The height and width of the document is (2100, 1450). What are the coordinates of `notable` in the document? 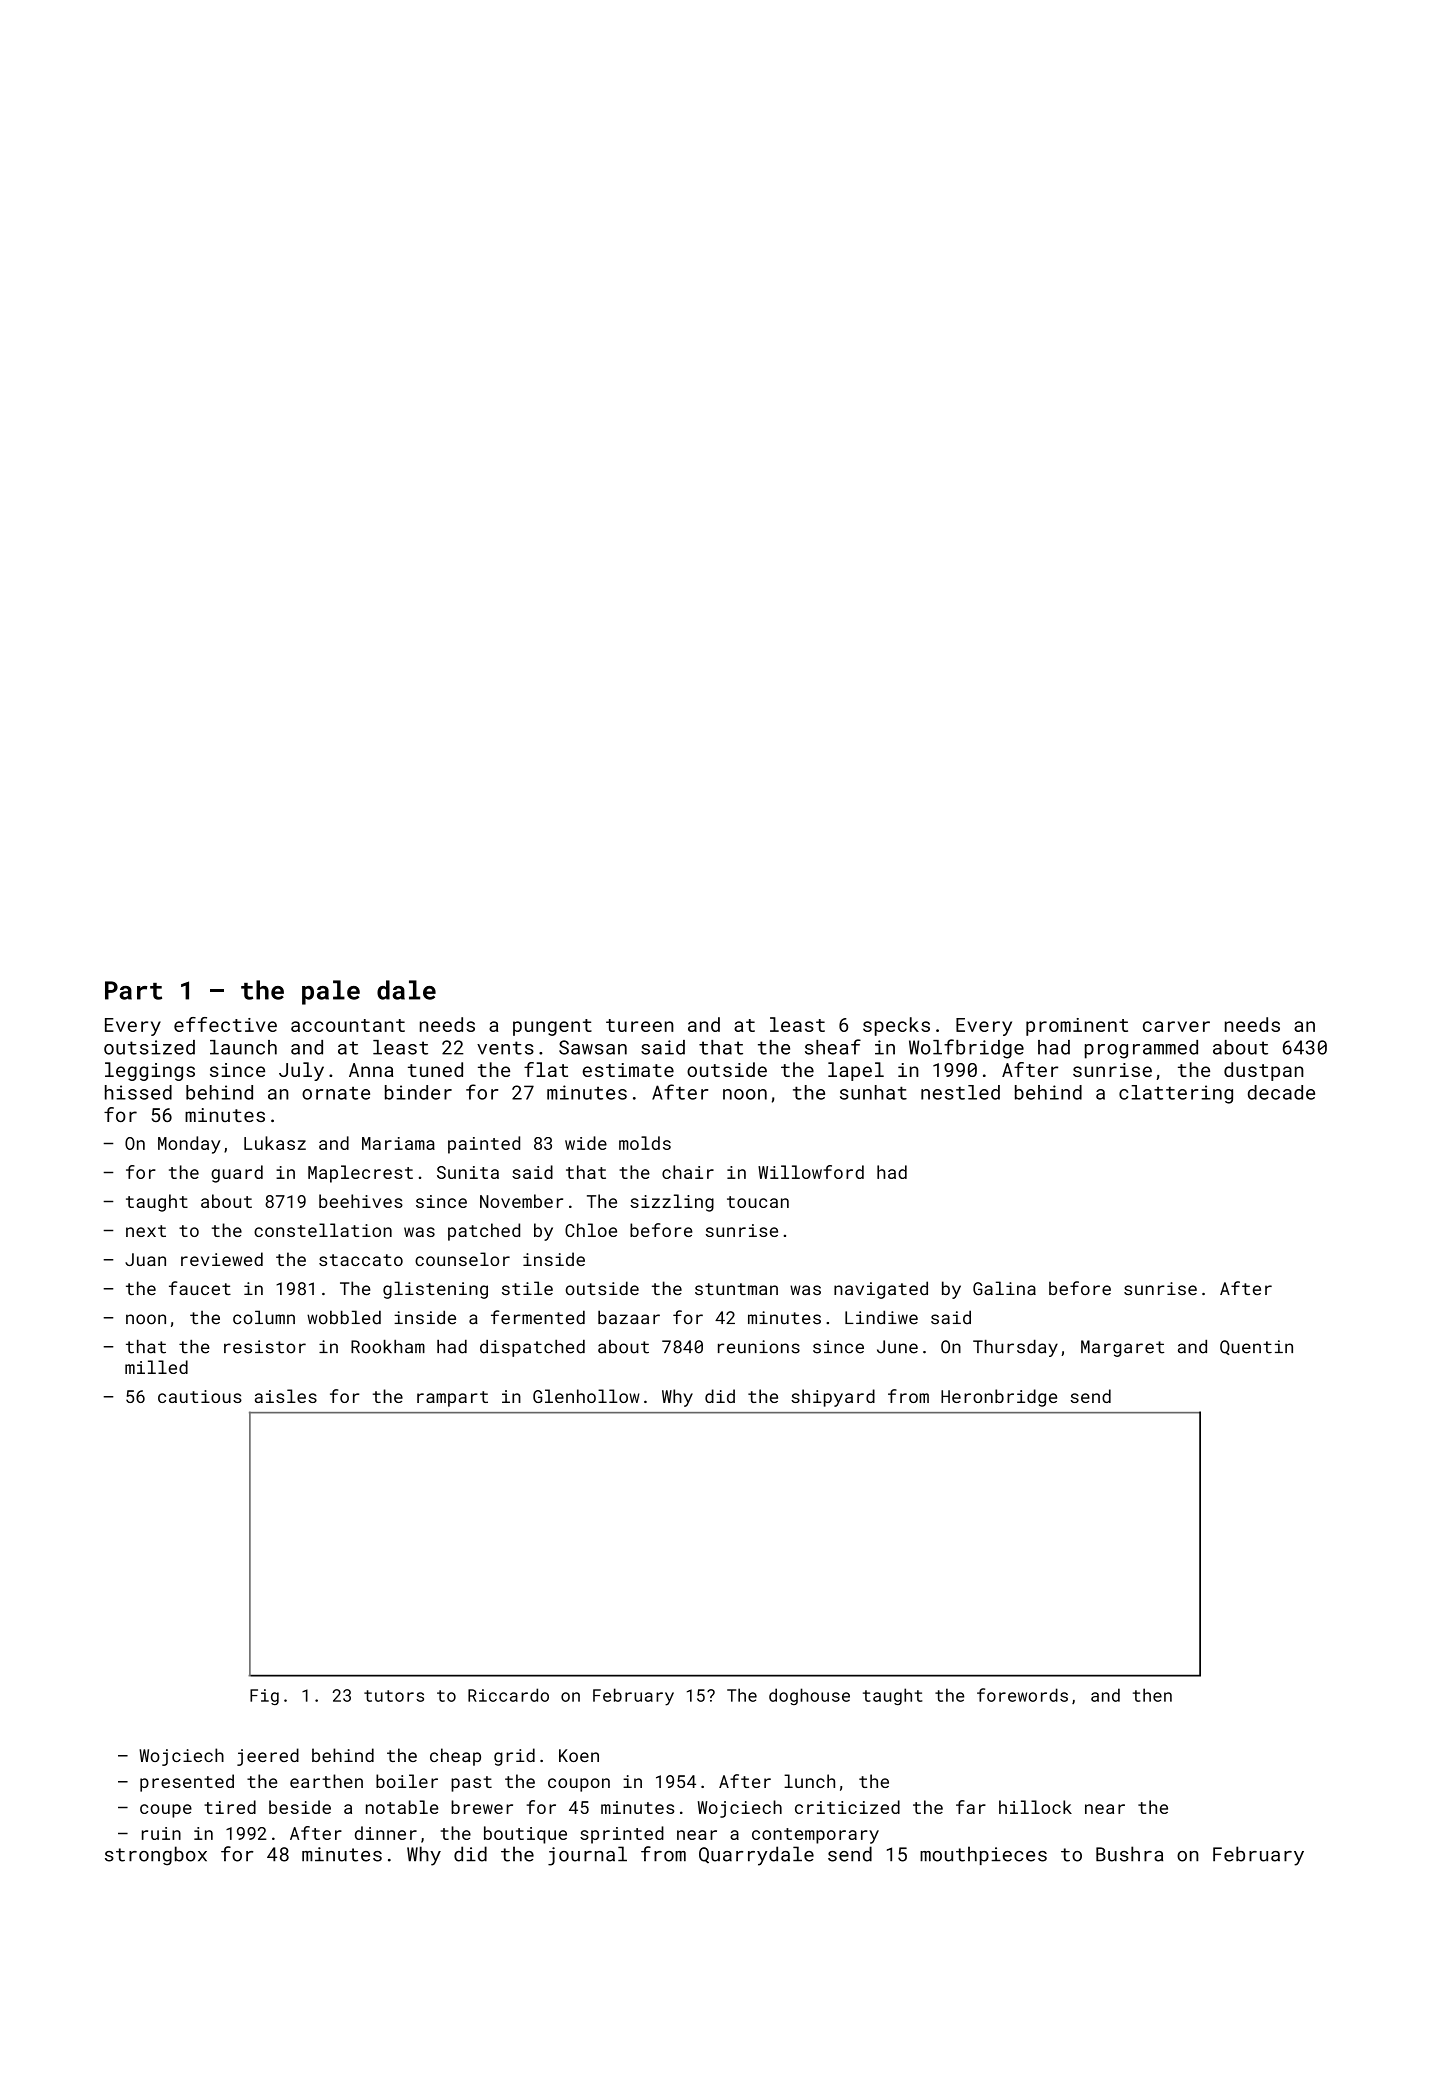 It's located at (402, 1807).
